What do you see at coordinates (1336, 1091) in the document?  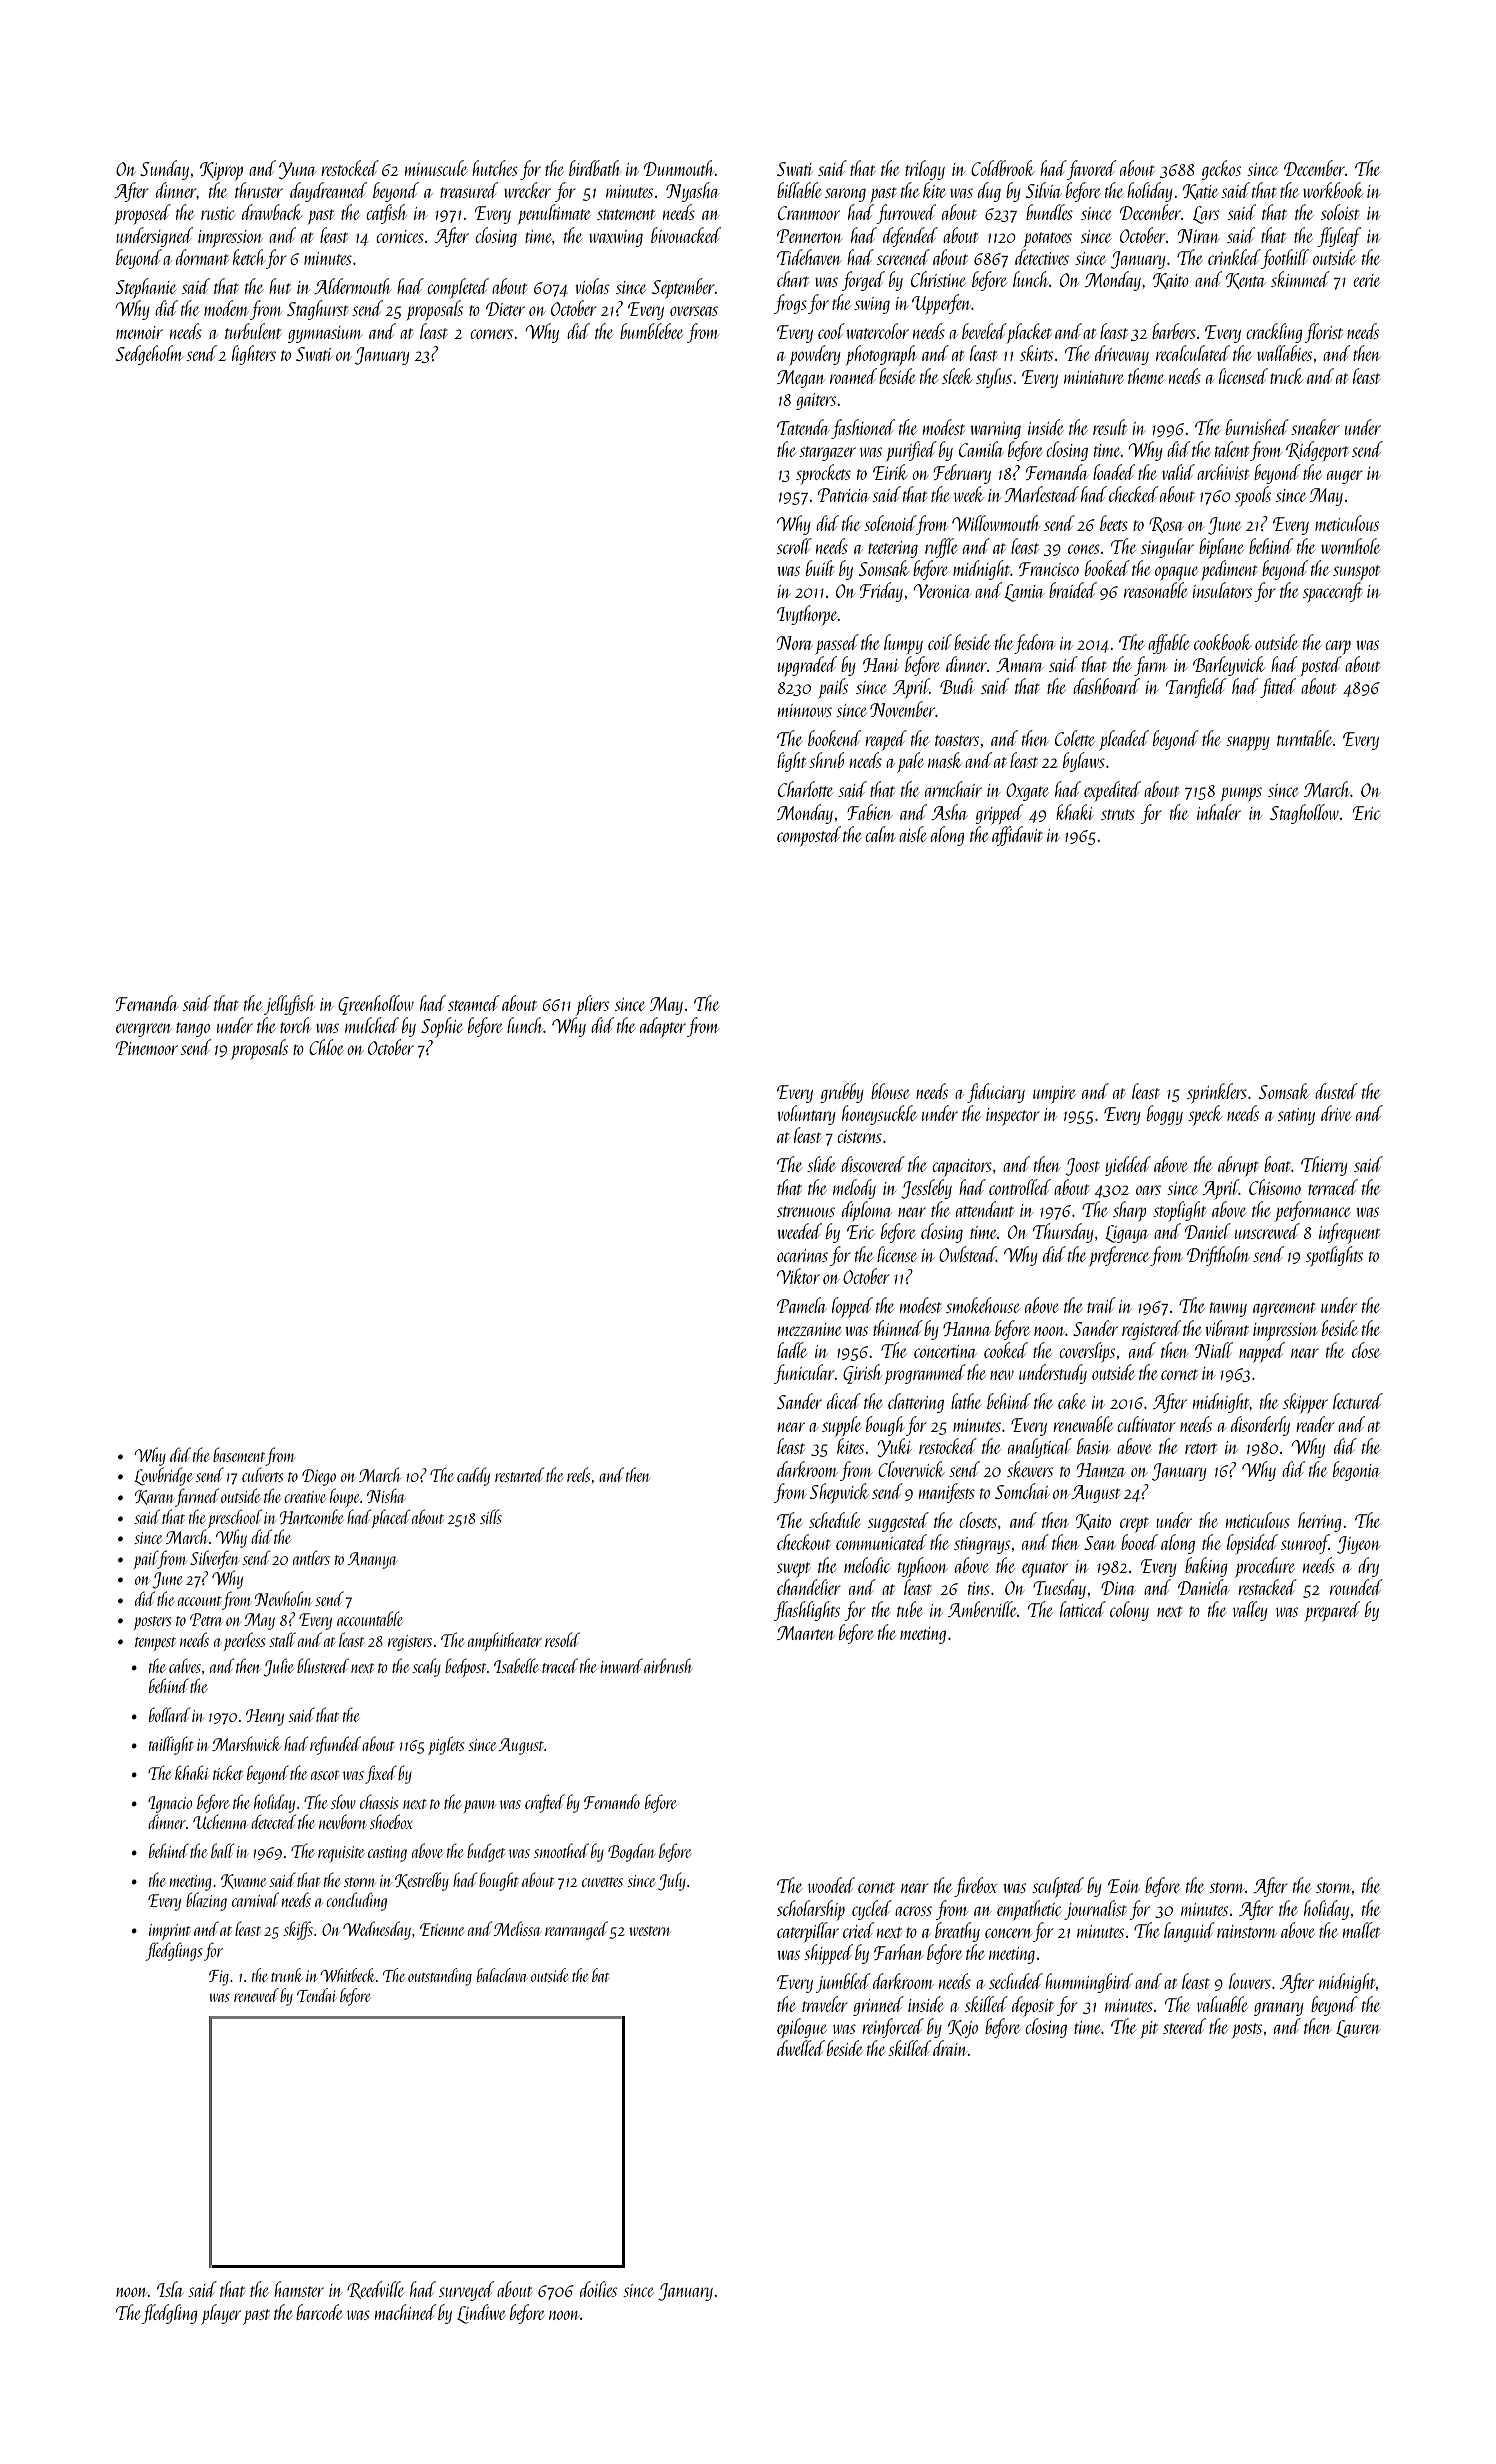 I see `dusted` at bounding box center [1336, 1091].
